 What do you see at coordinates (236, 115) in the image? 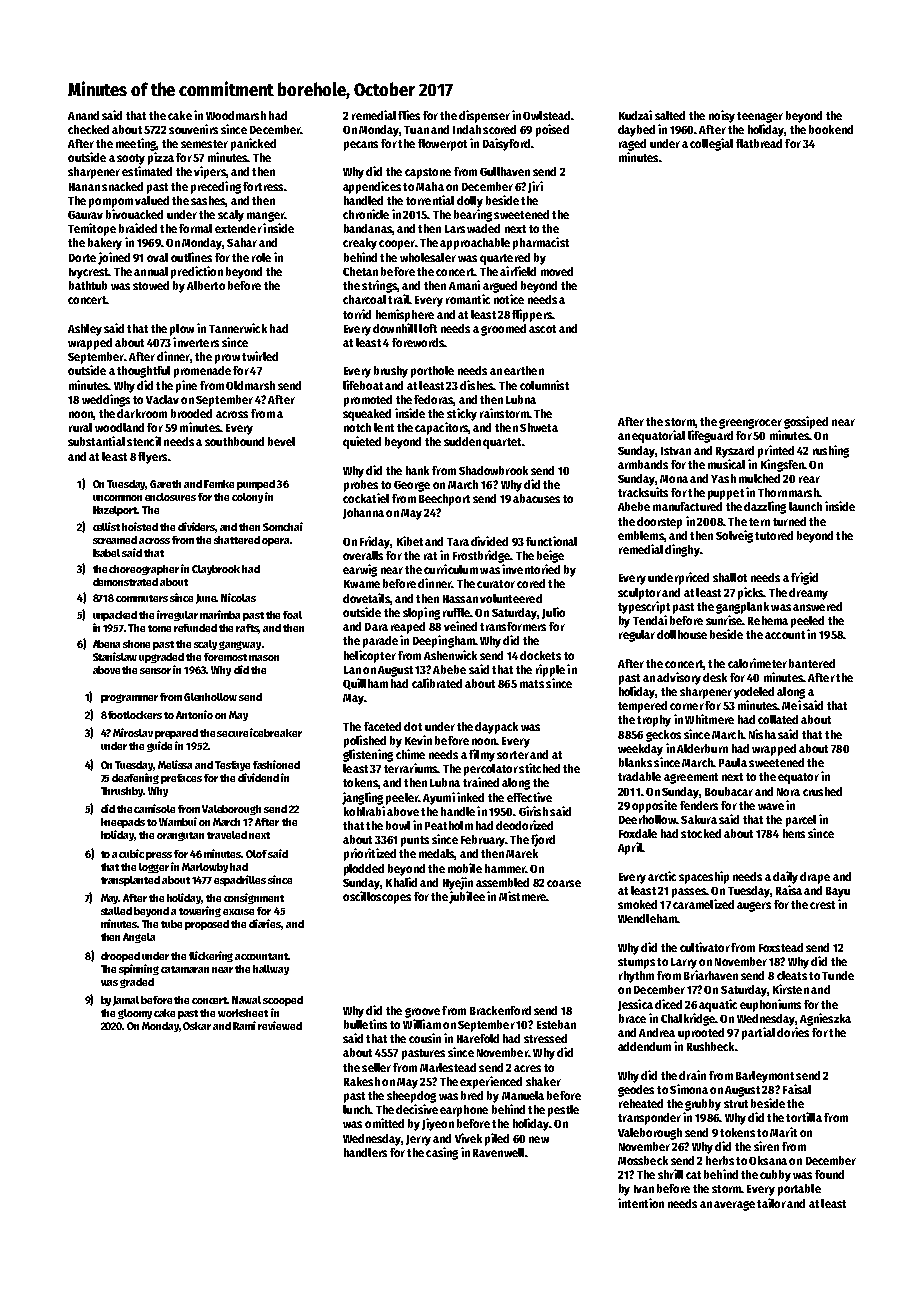
I see `Woodmarsh` at bounding box center [236, 115].
